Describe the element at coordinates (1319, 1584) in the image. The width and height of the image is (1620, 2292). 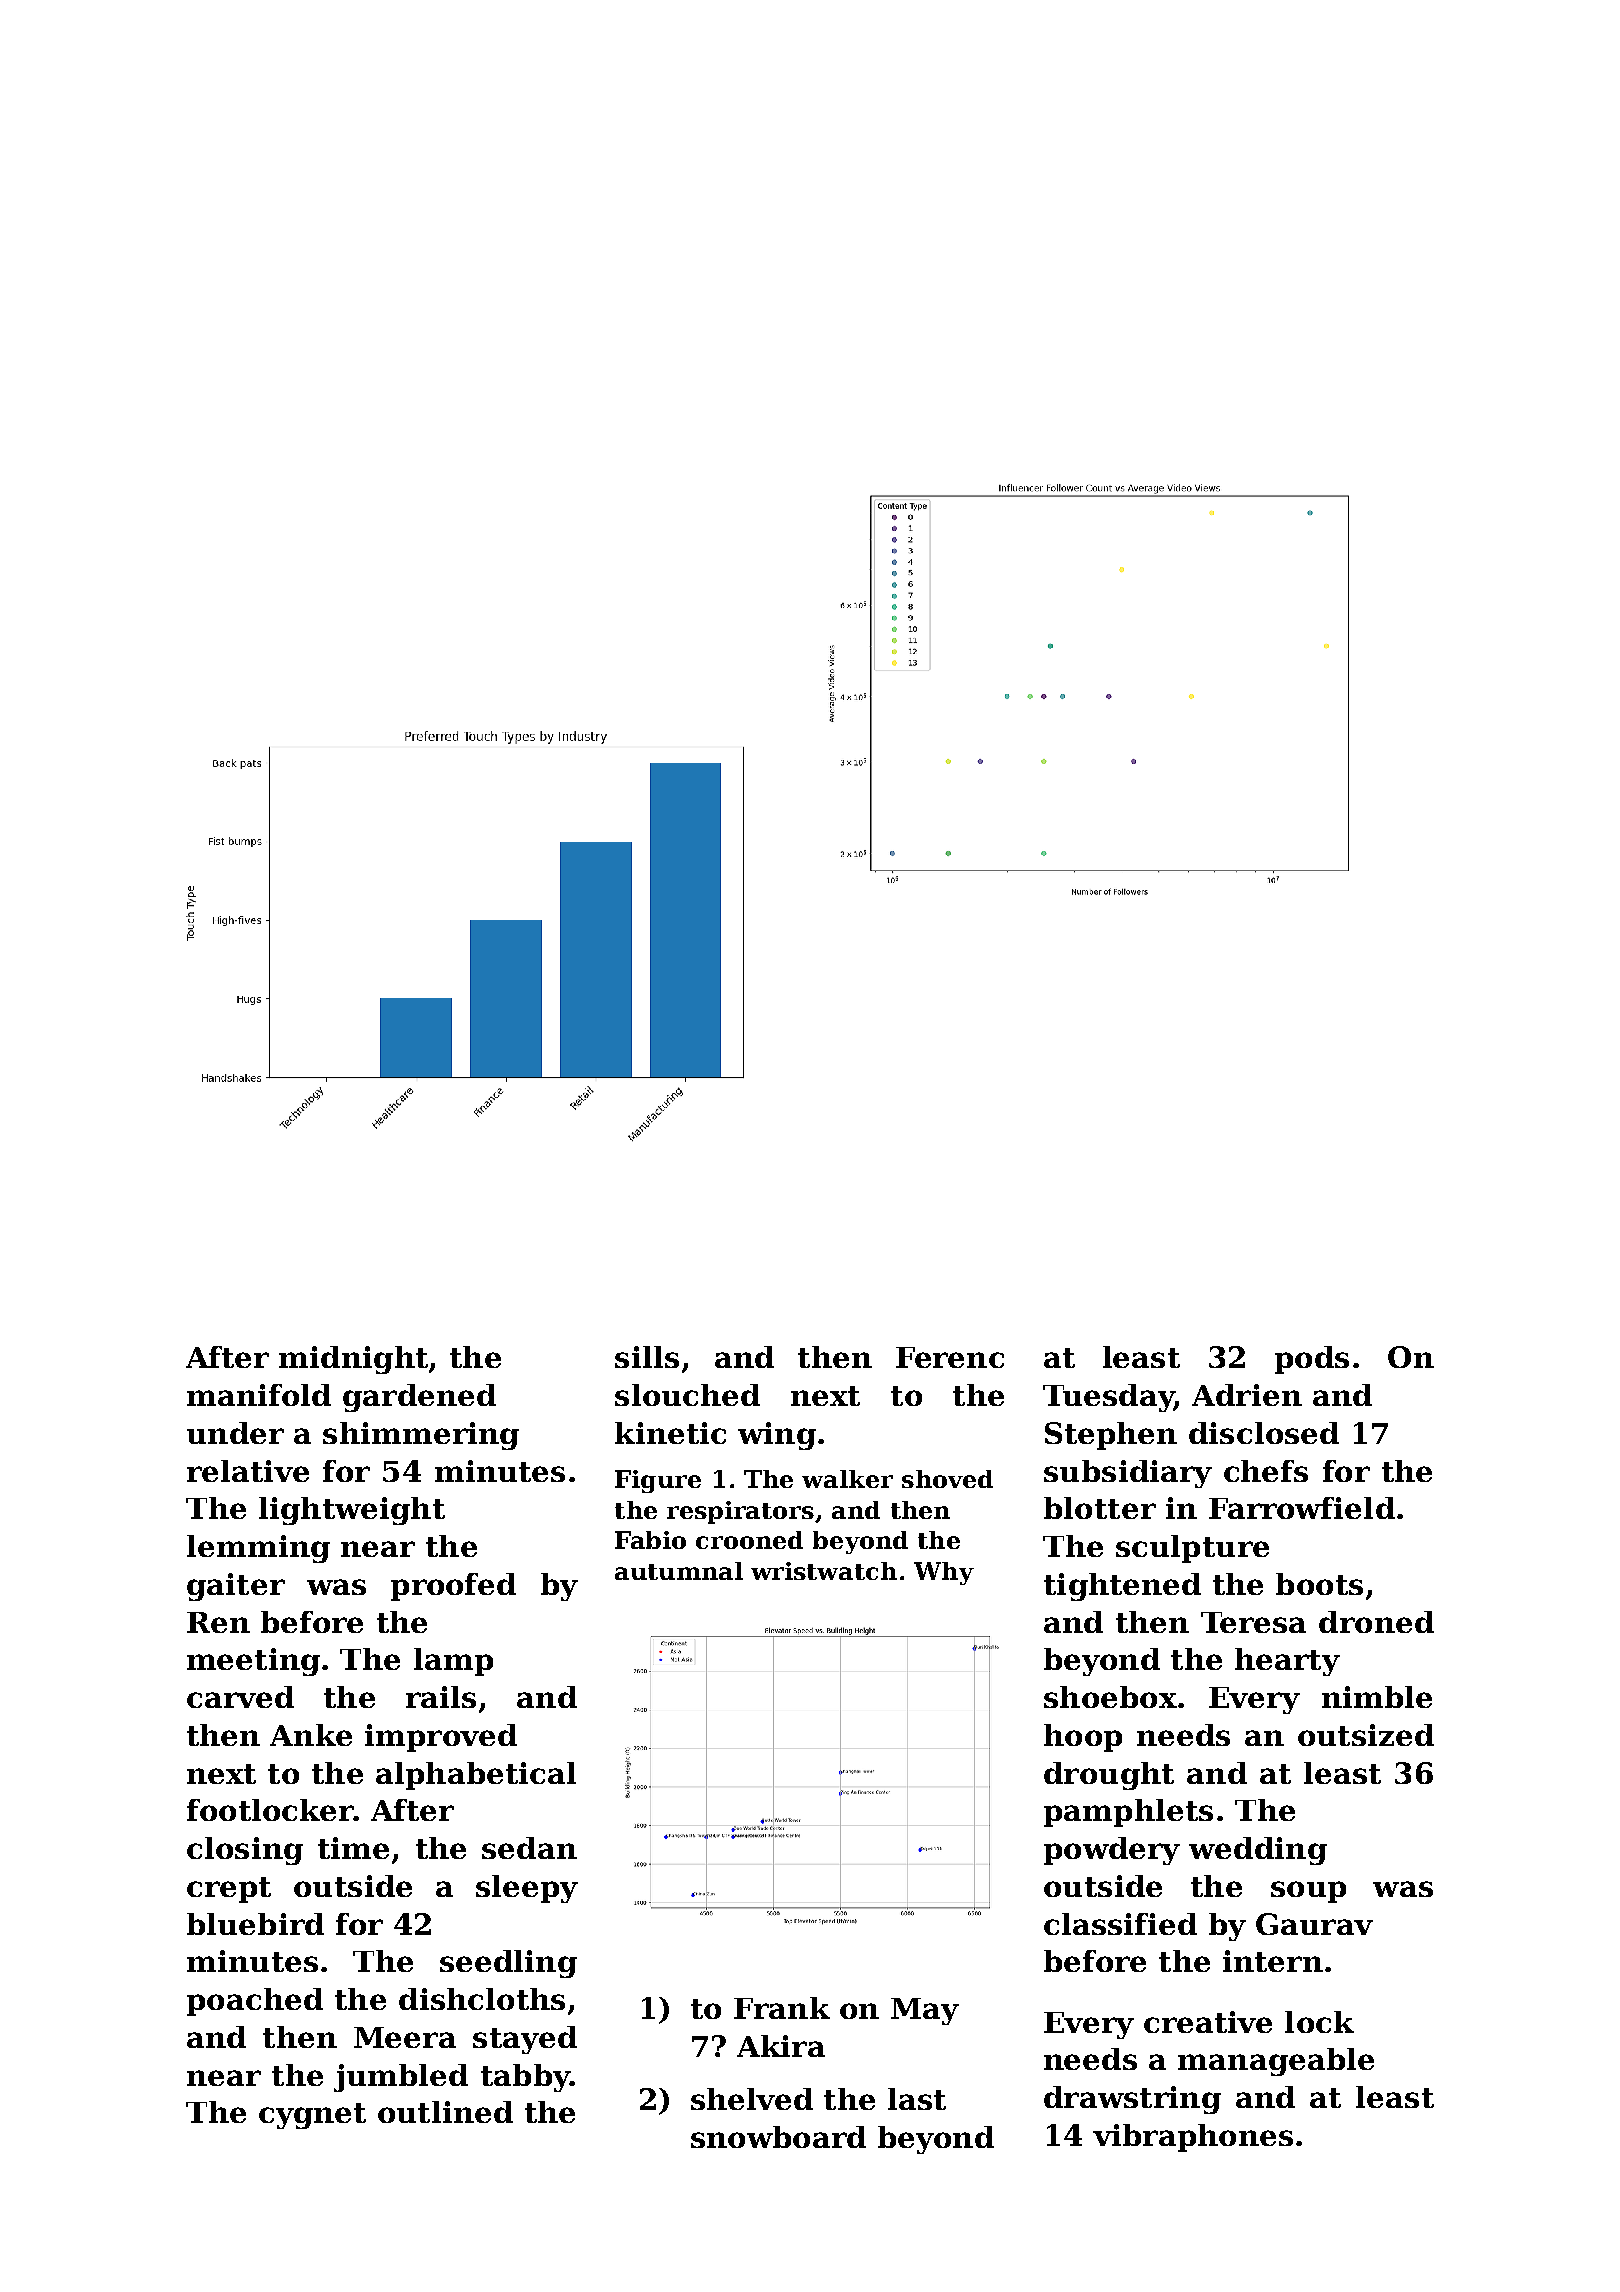
I see `boots` at that location.
